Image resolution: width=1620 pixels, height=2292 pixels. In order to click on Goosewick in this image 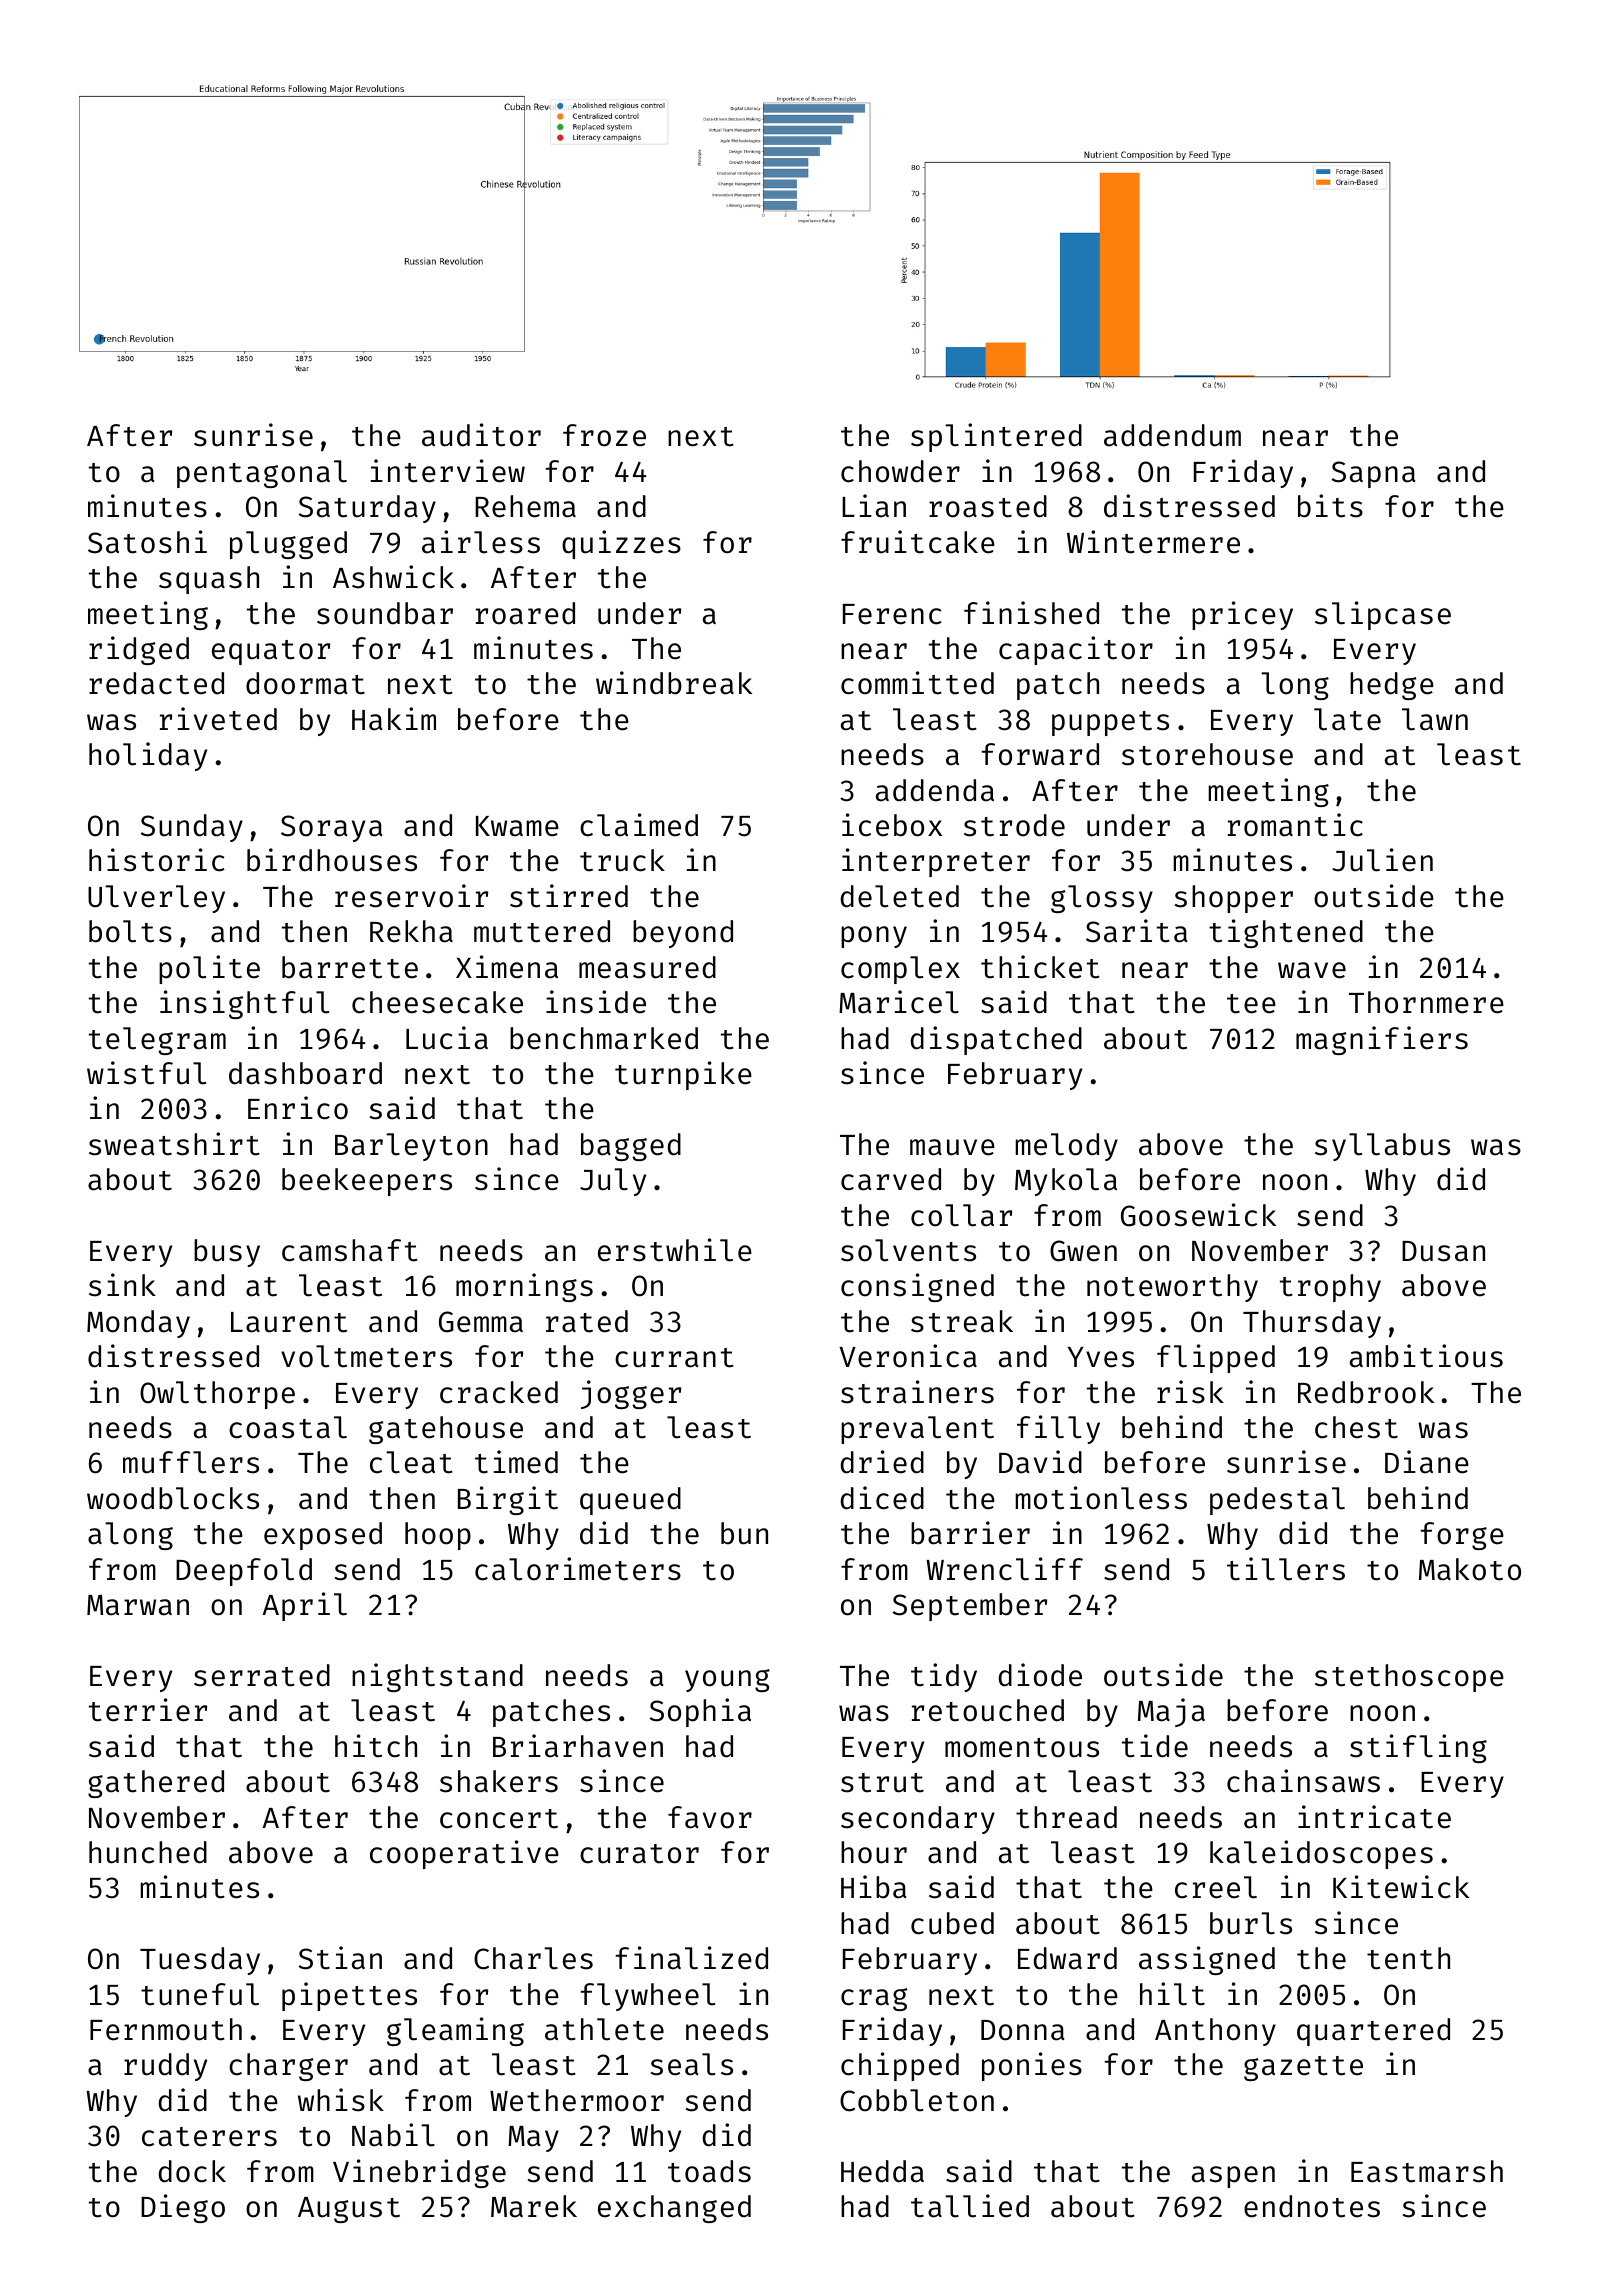, I will do `click(1198, 1215)`.
